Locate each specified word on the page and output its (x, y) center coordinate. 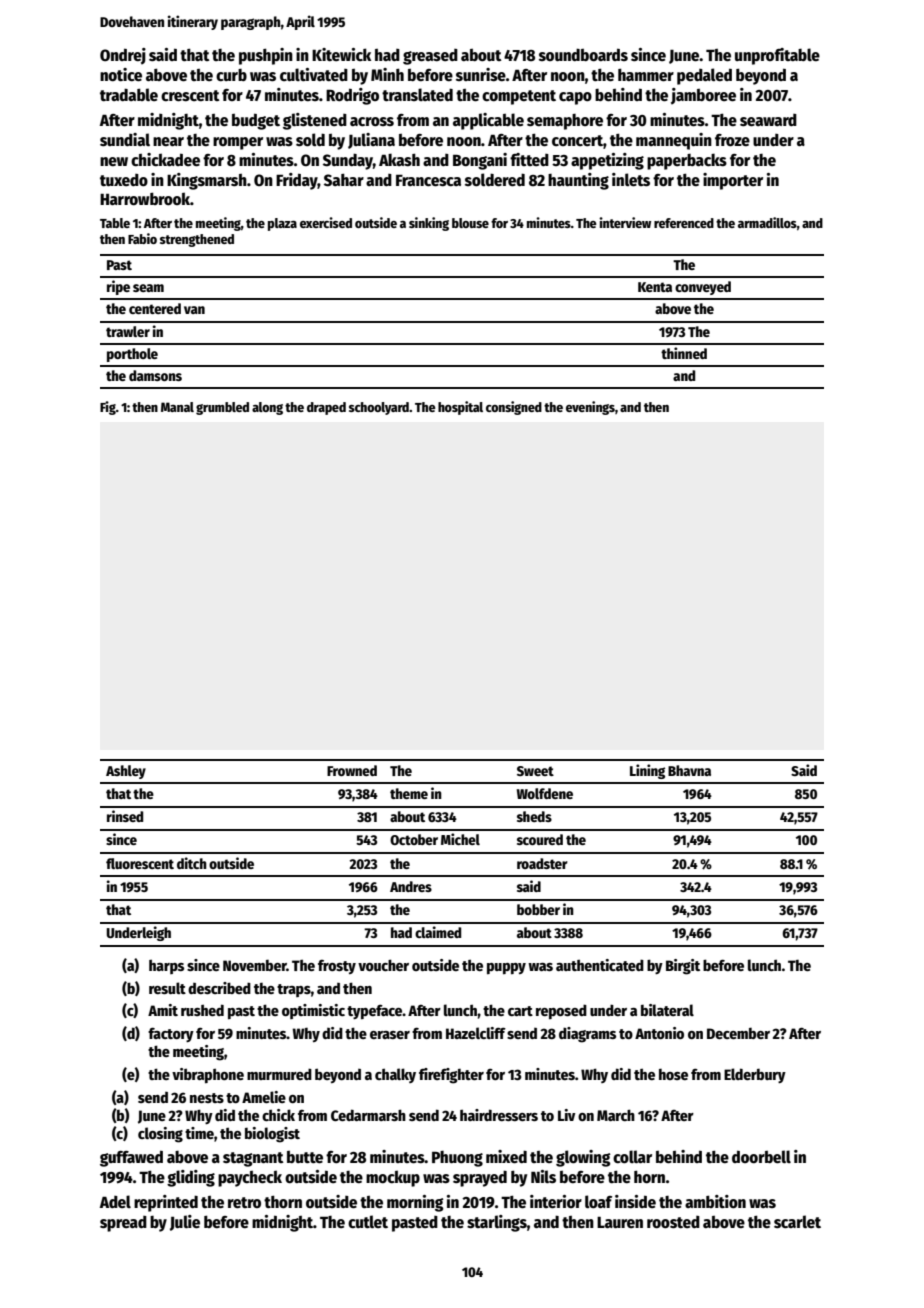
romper (238, 143)
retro (244, 1203)
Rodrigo (352, 96)
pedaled (704, 76)
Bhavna (689, 770)
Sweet (535, 771)
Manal (177, 407)
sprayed (480, 1178)
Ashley (126, 772)
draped (326, 408)
